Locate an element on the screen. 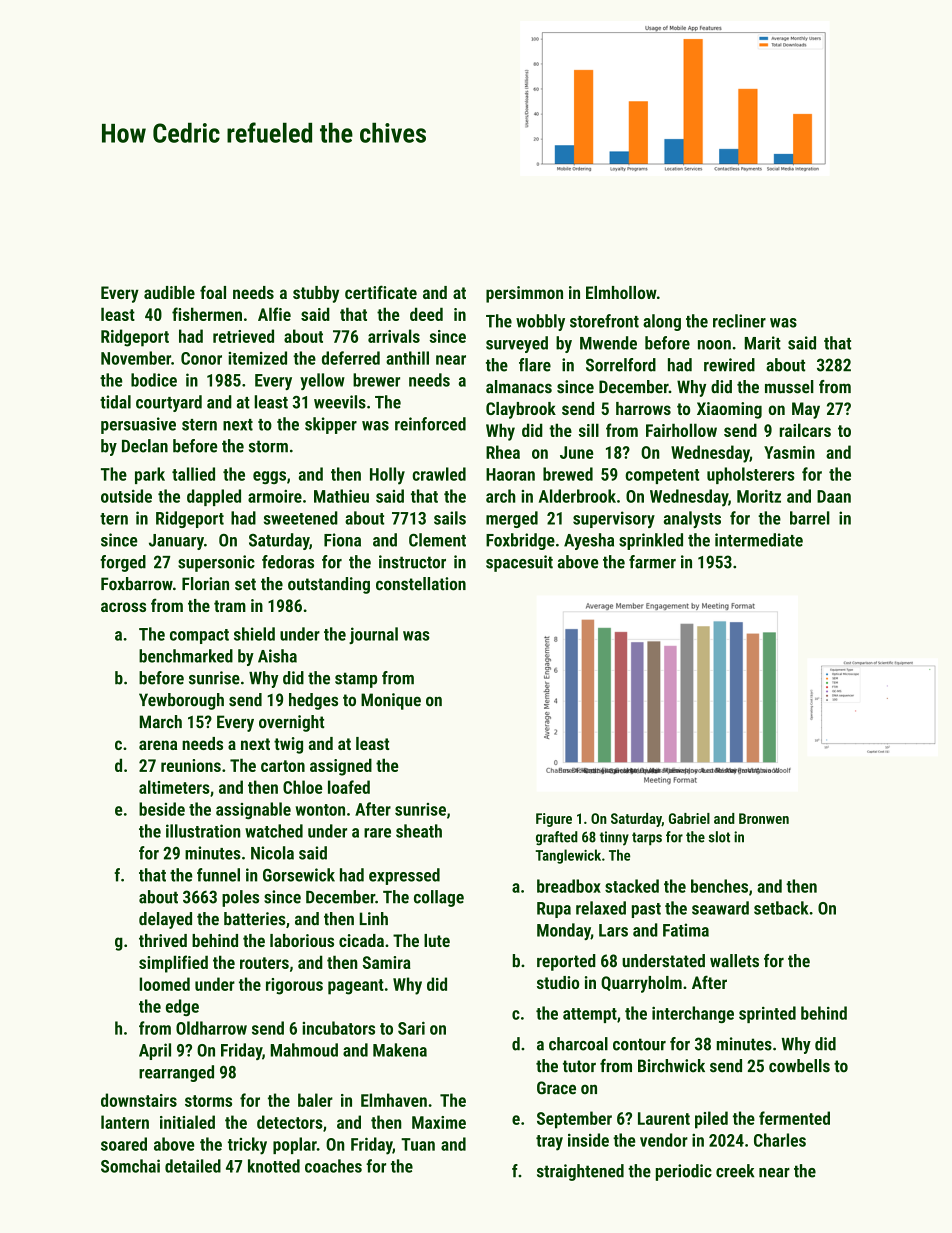 This screenshot has width=952, height=1233. reunions is located at coordinates (191, 765).
